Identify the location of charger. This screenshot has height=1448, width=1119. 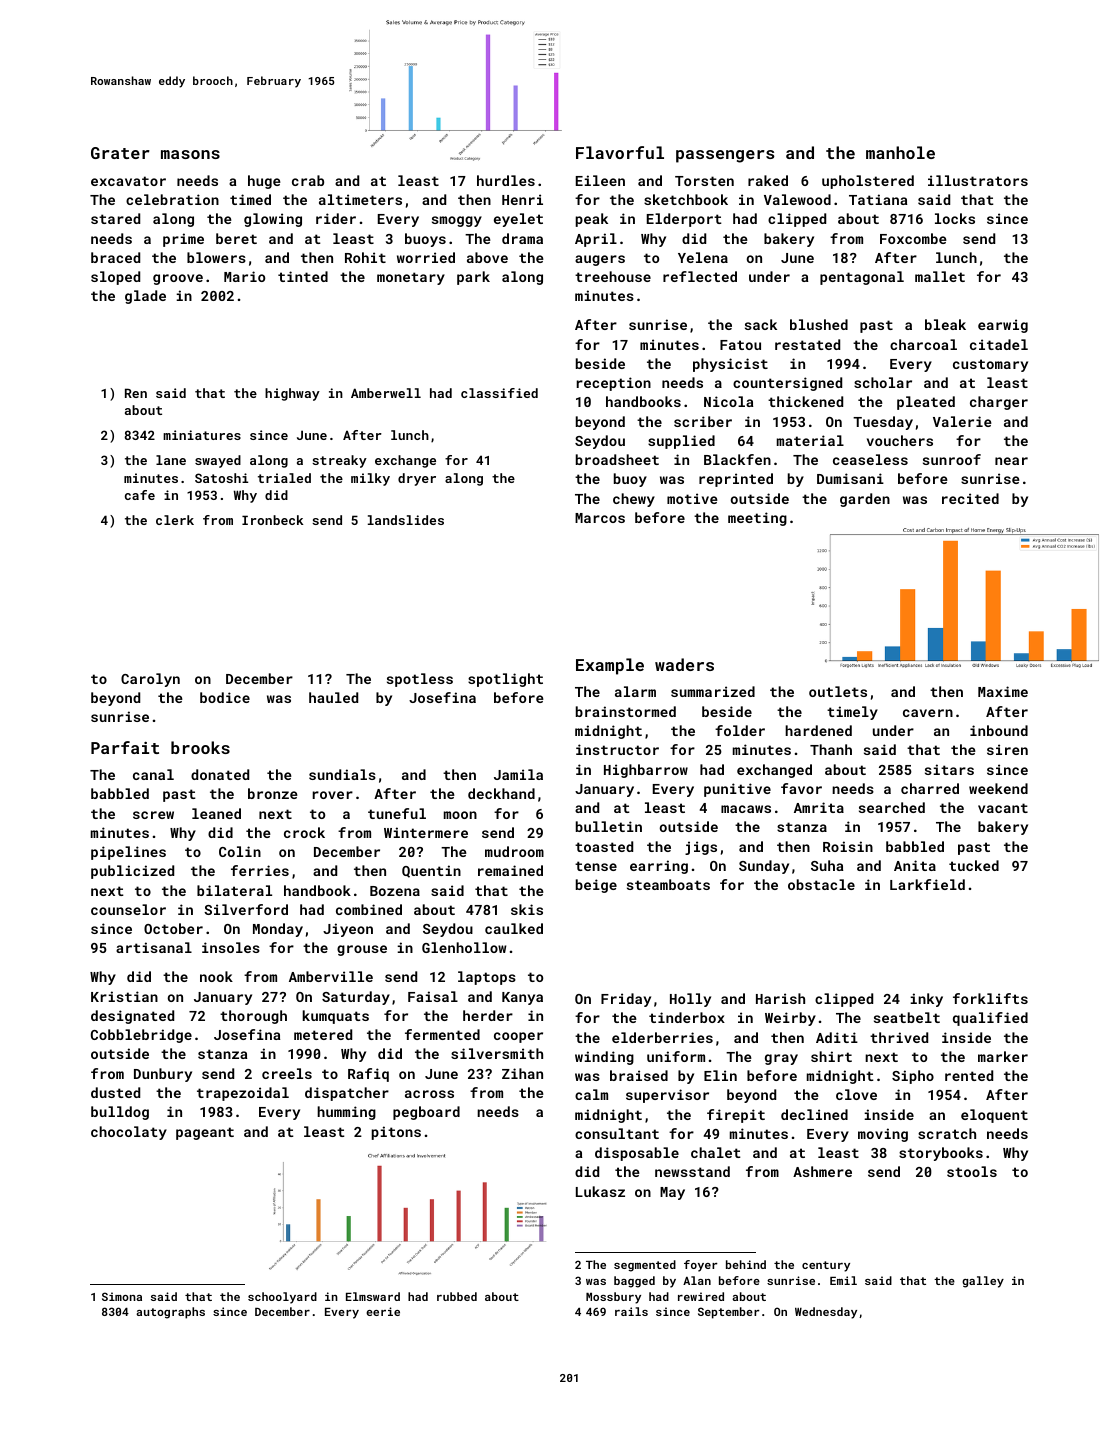
(999, 403).
